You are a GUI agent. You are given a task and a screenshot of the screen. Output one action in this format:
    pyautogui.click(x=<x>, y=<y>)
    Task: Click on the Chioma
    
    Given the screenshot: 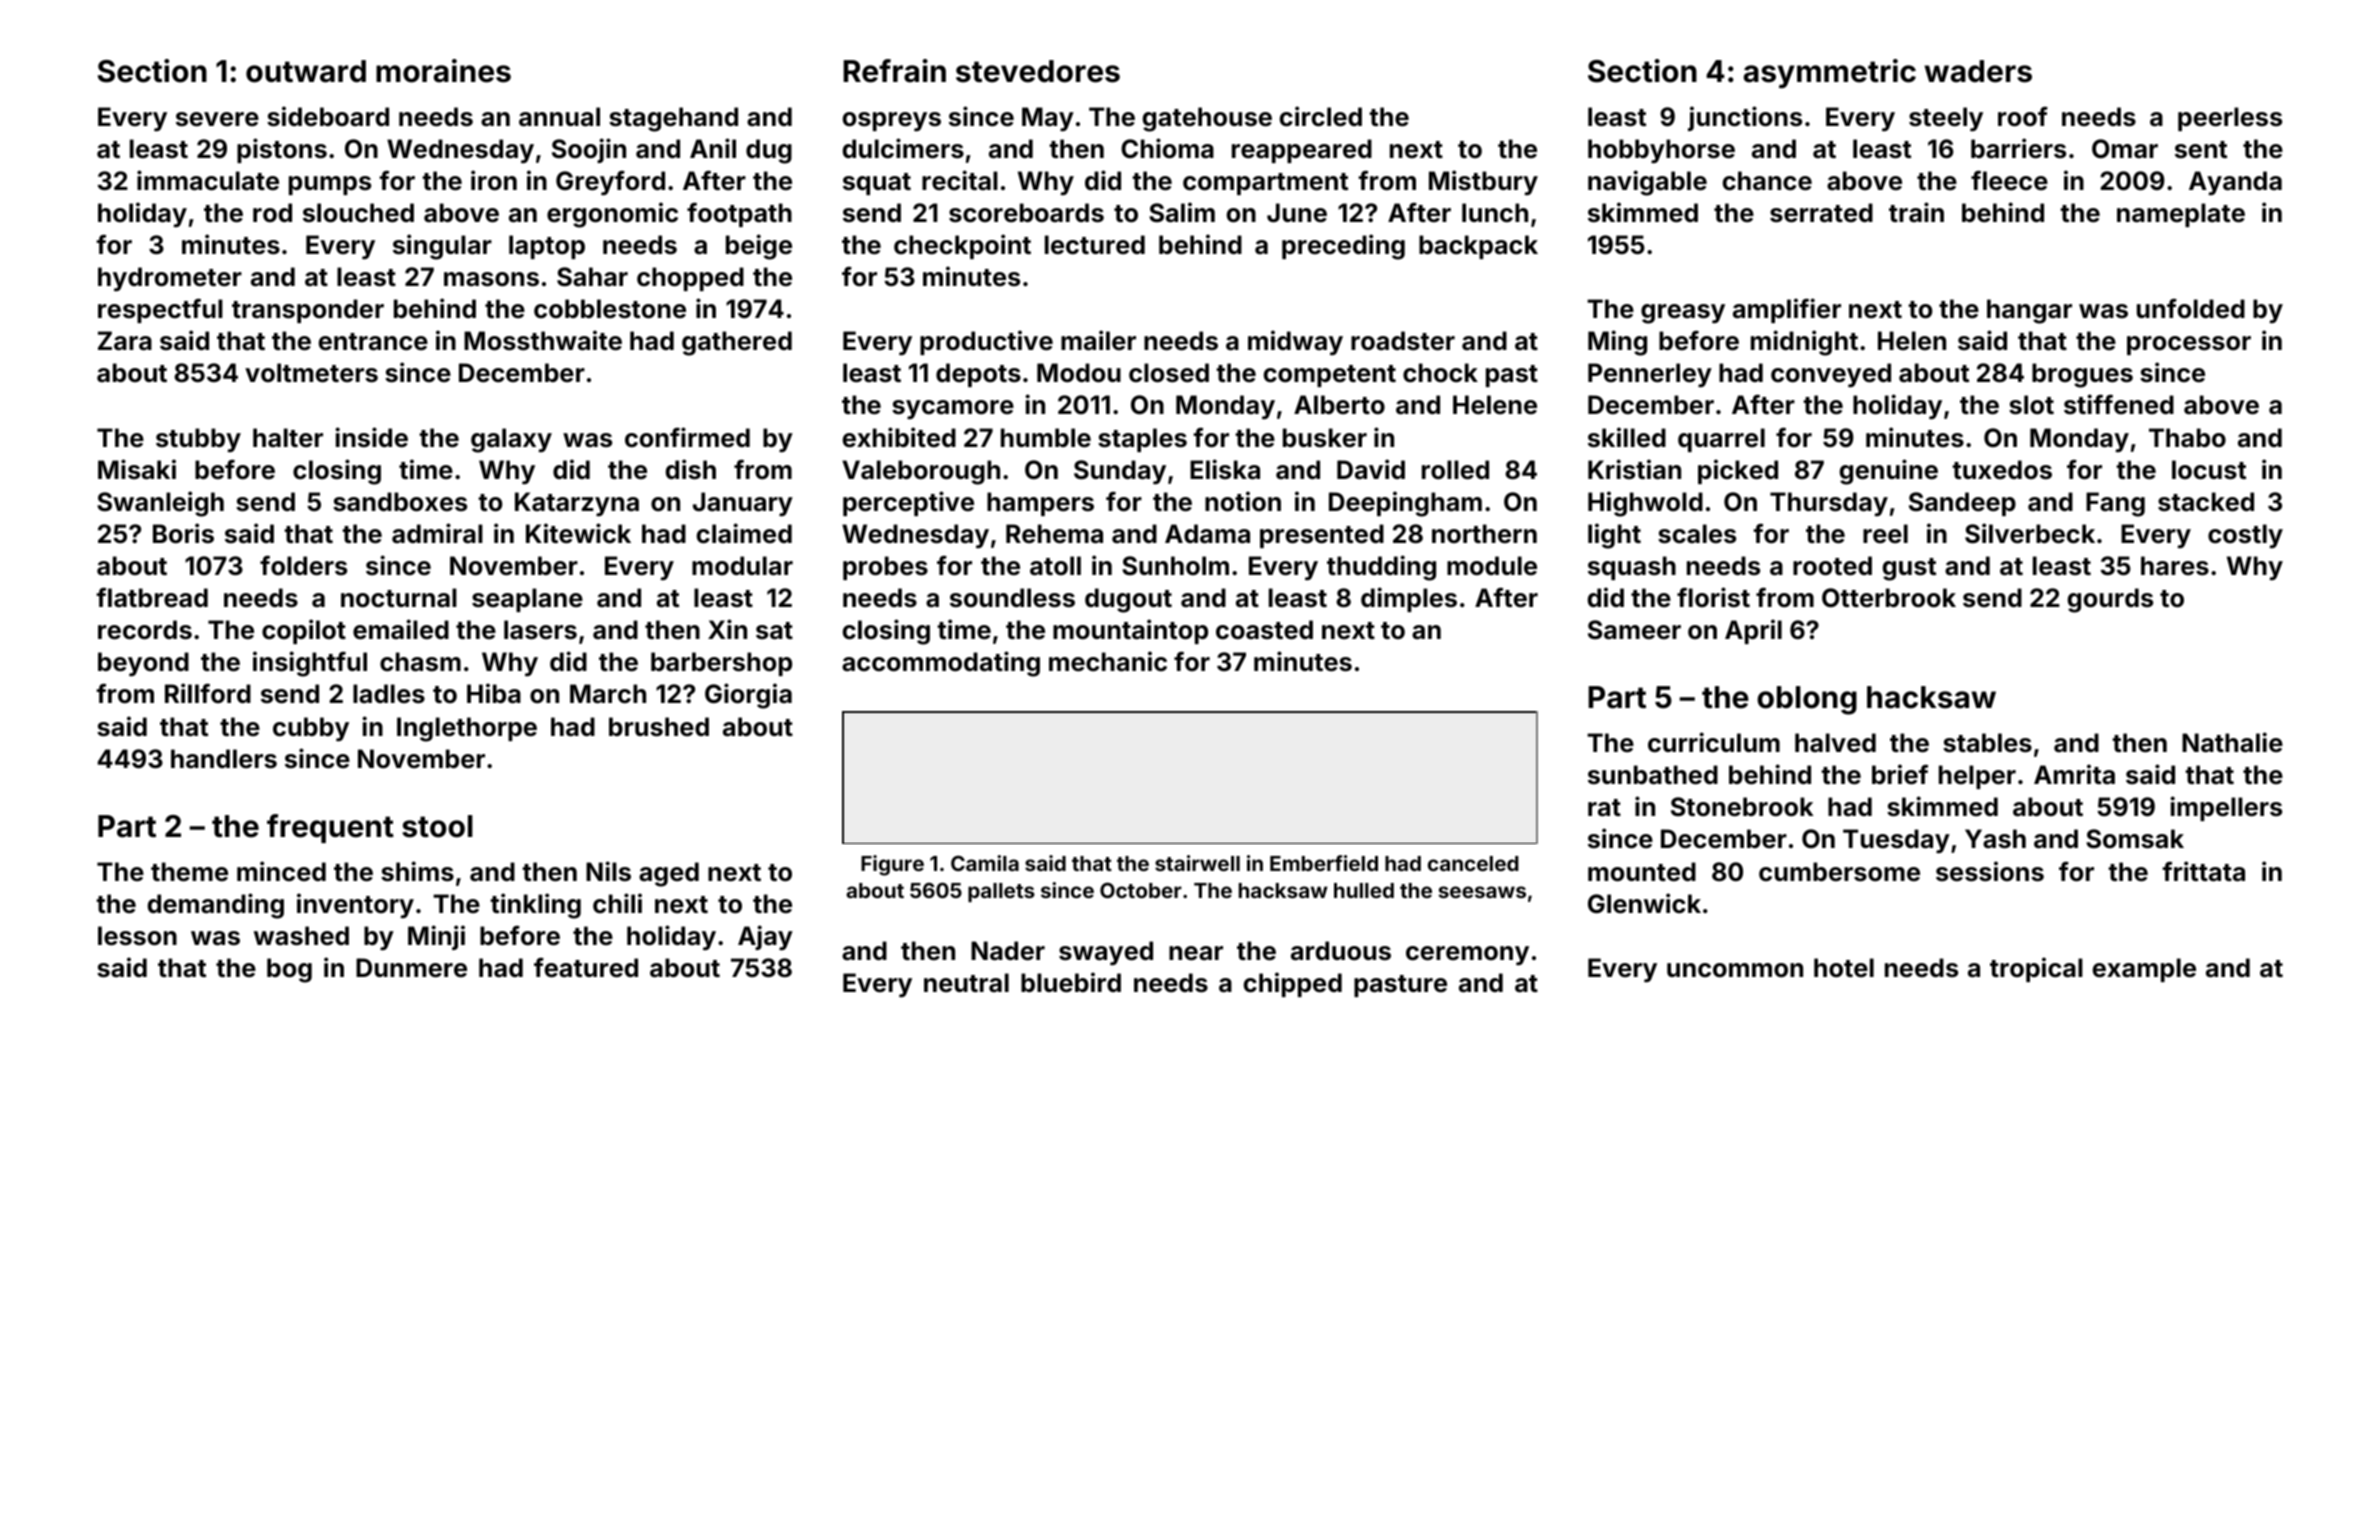 What is the action you would take?
    pyautogui.click(x=1167, y=148)
